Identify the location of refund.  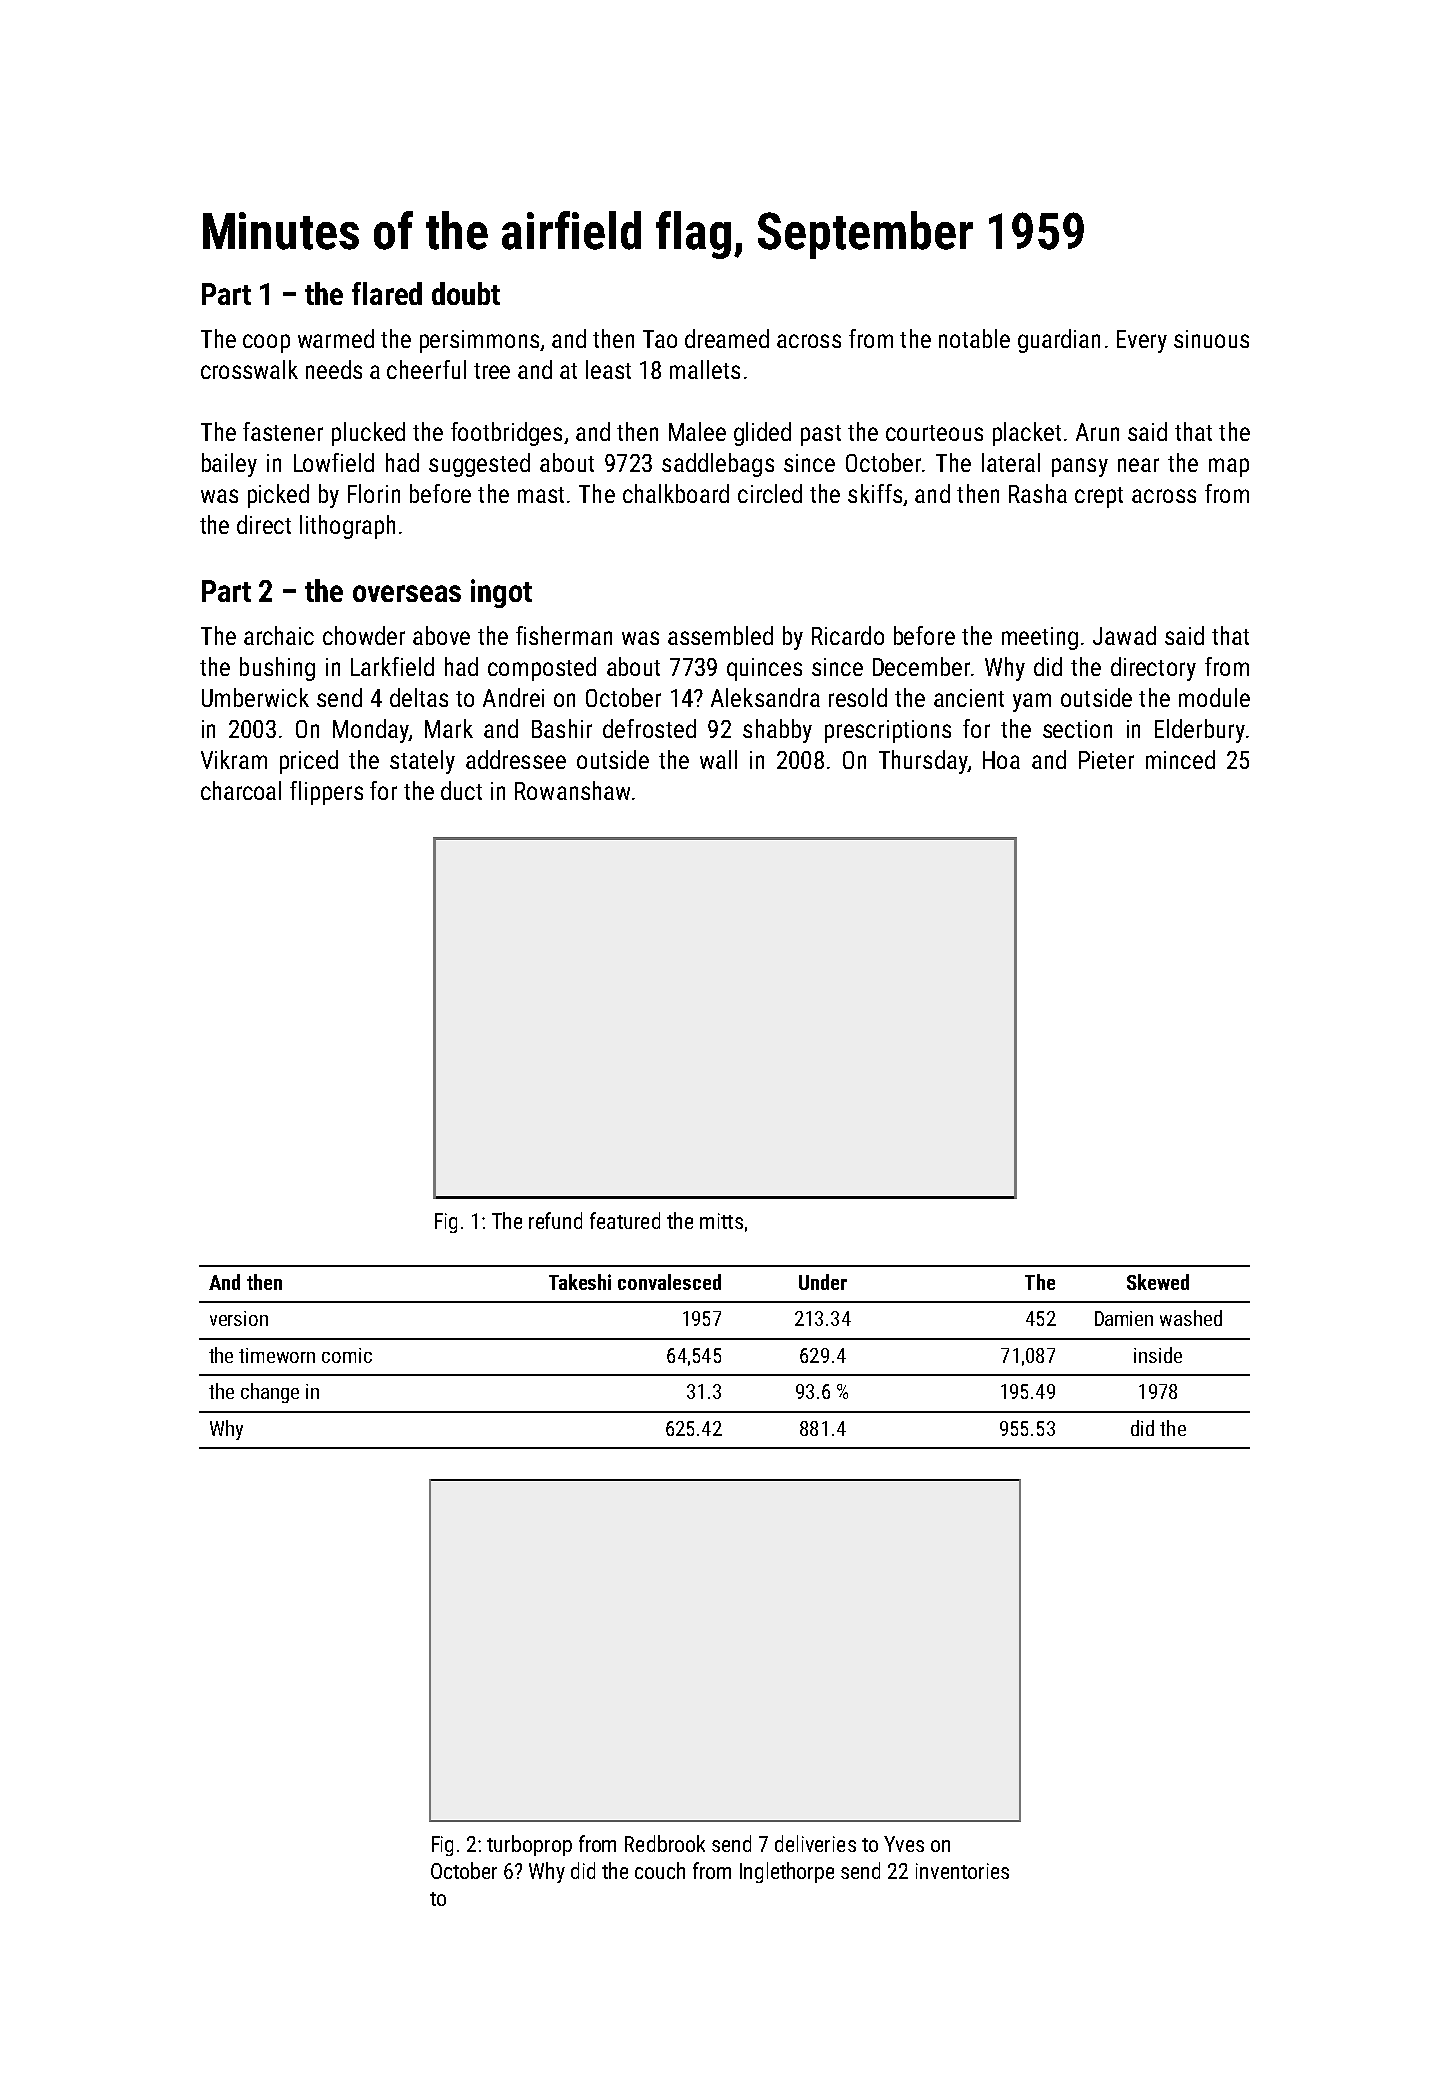
(555, 1220).
